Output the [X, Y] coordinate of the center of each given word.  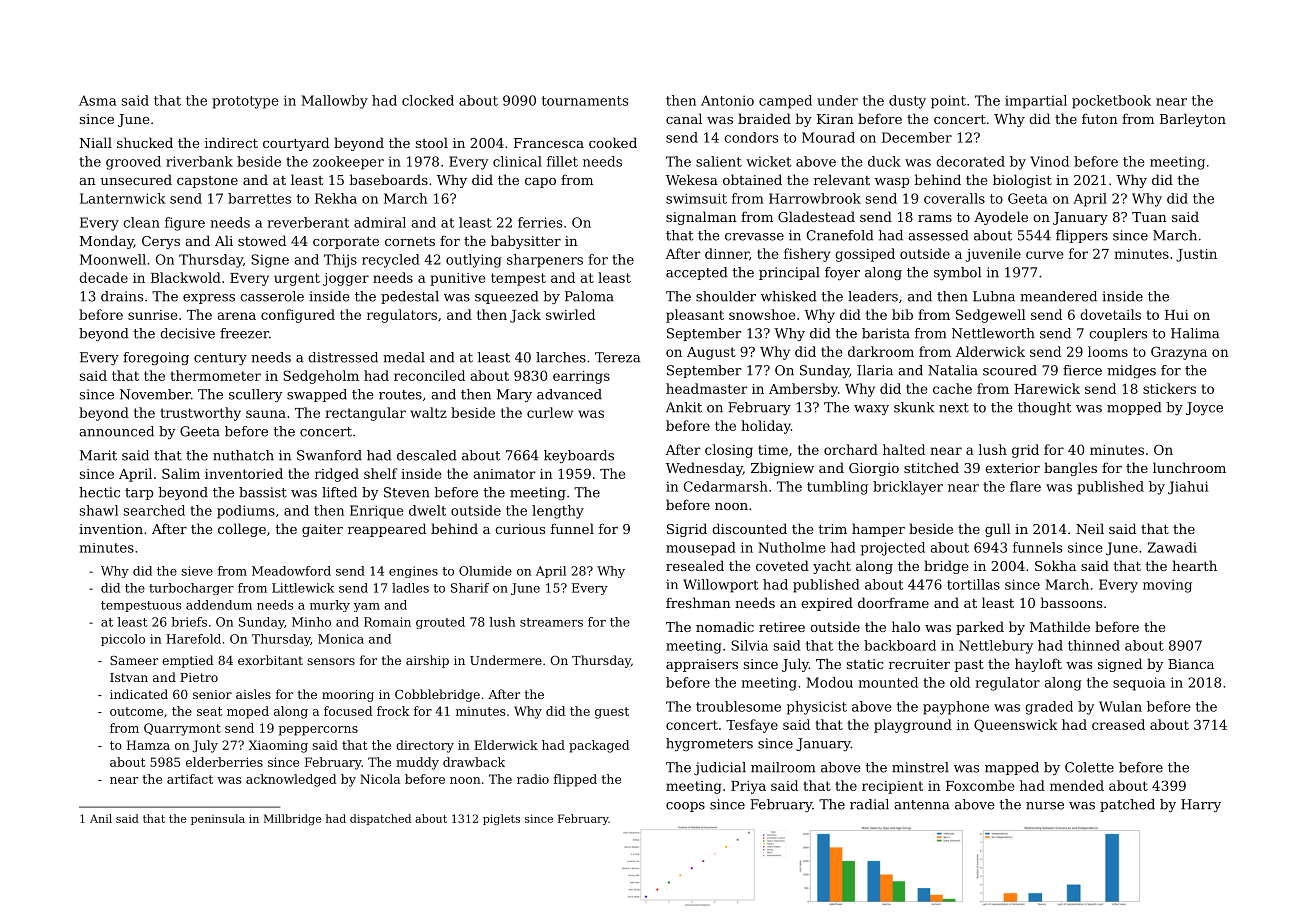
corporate [346, 243]
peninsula [218, 819]
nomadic [725, 626]
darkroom [881, 351]
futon [1100, 118]
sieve [197, 571]
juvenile [993, 255]
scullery [256, 395]
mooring [348, 696]
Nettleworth [993, 333]
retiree [782, 627]
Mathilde [1060, 626]
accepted [696, 273]
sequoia [1139, 684]
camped [785, 102]
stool [432, 142]
